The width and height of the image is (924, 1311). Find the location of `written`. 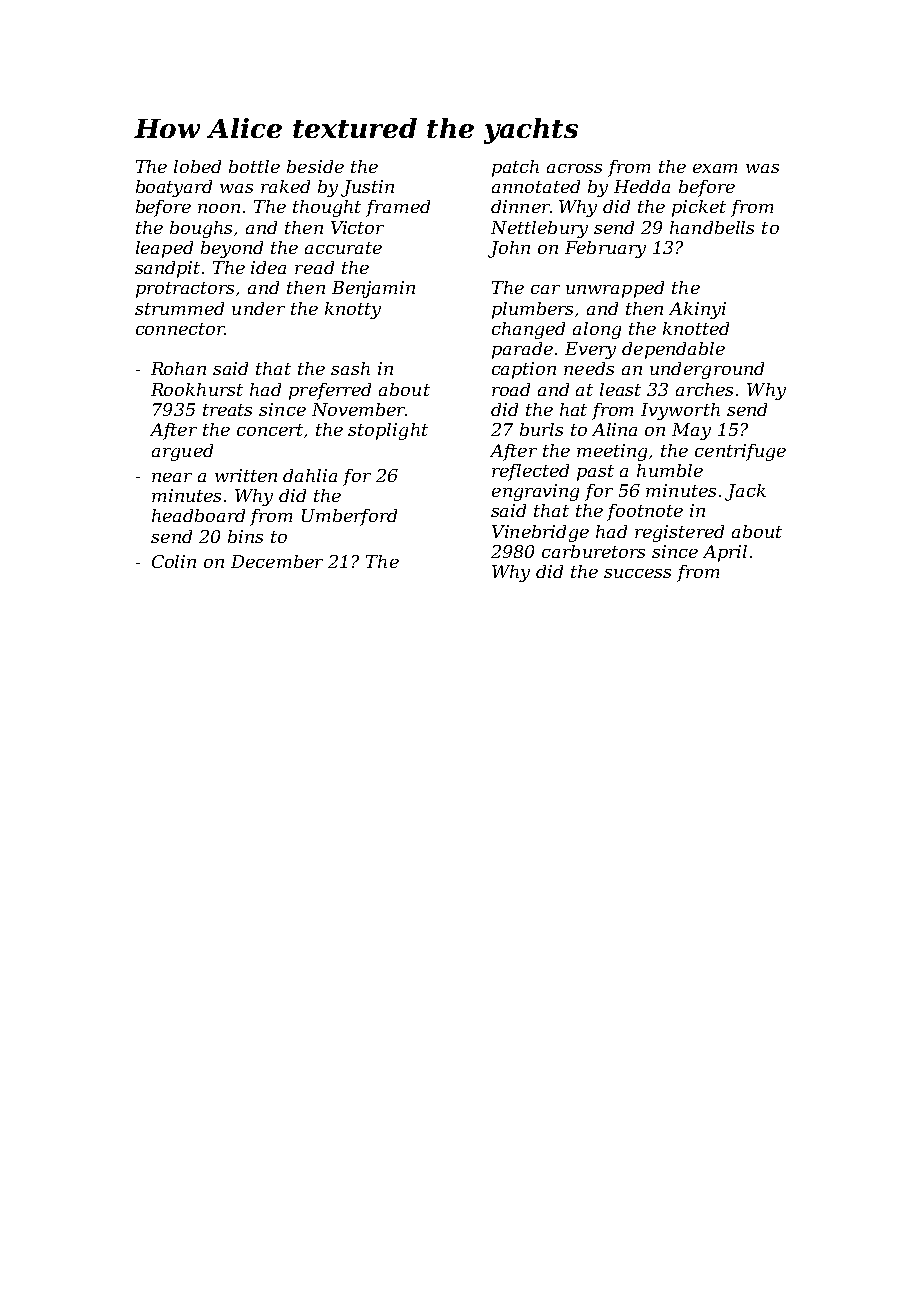

written is located at coordinates (246, 475).
